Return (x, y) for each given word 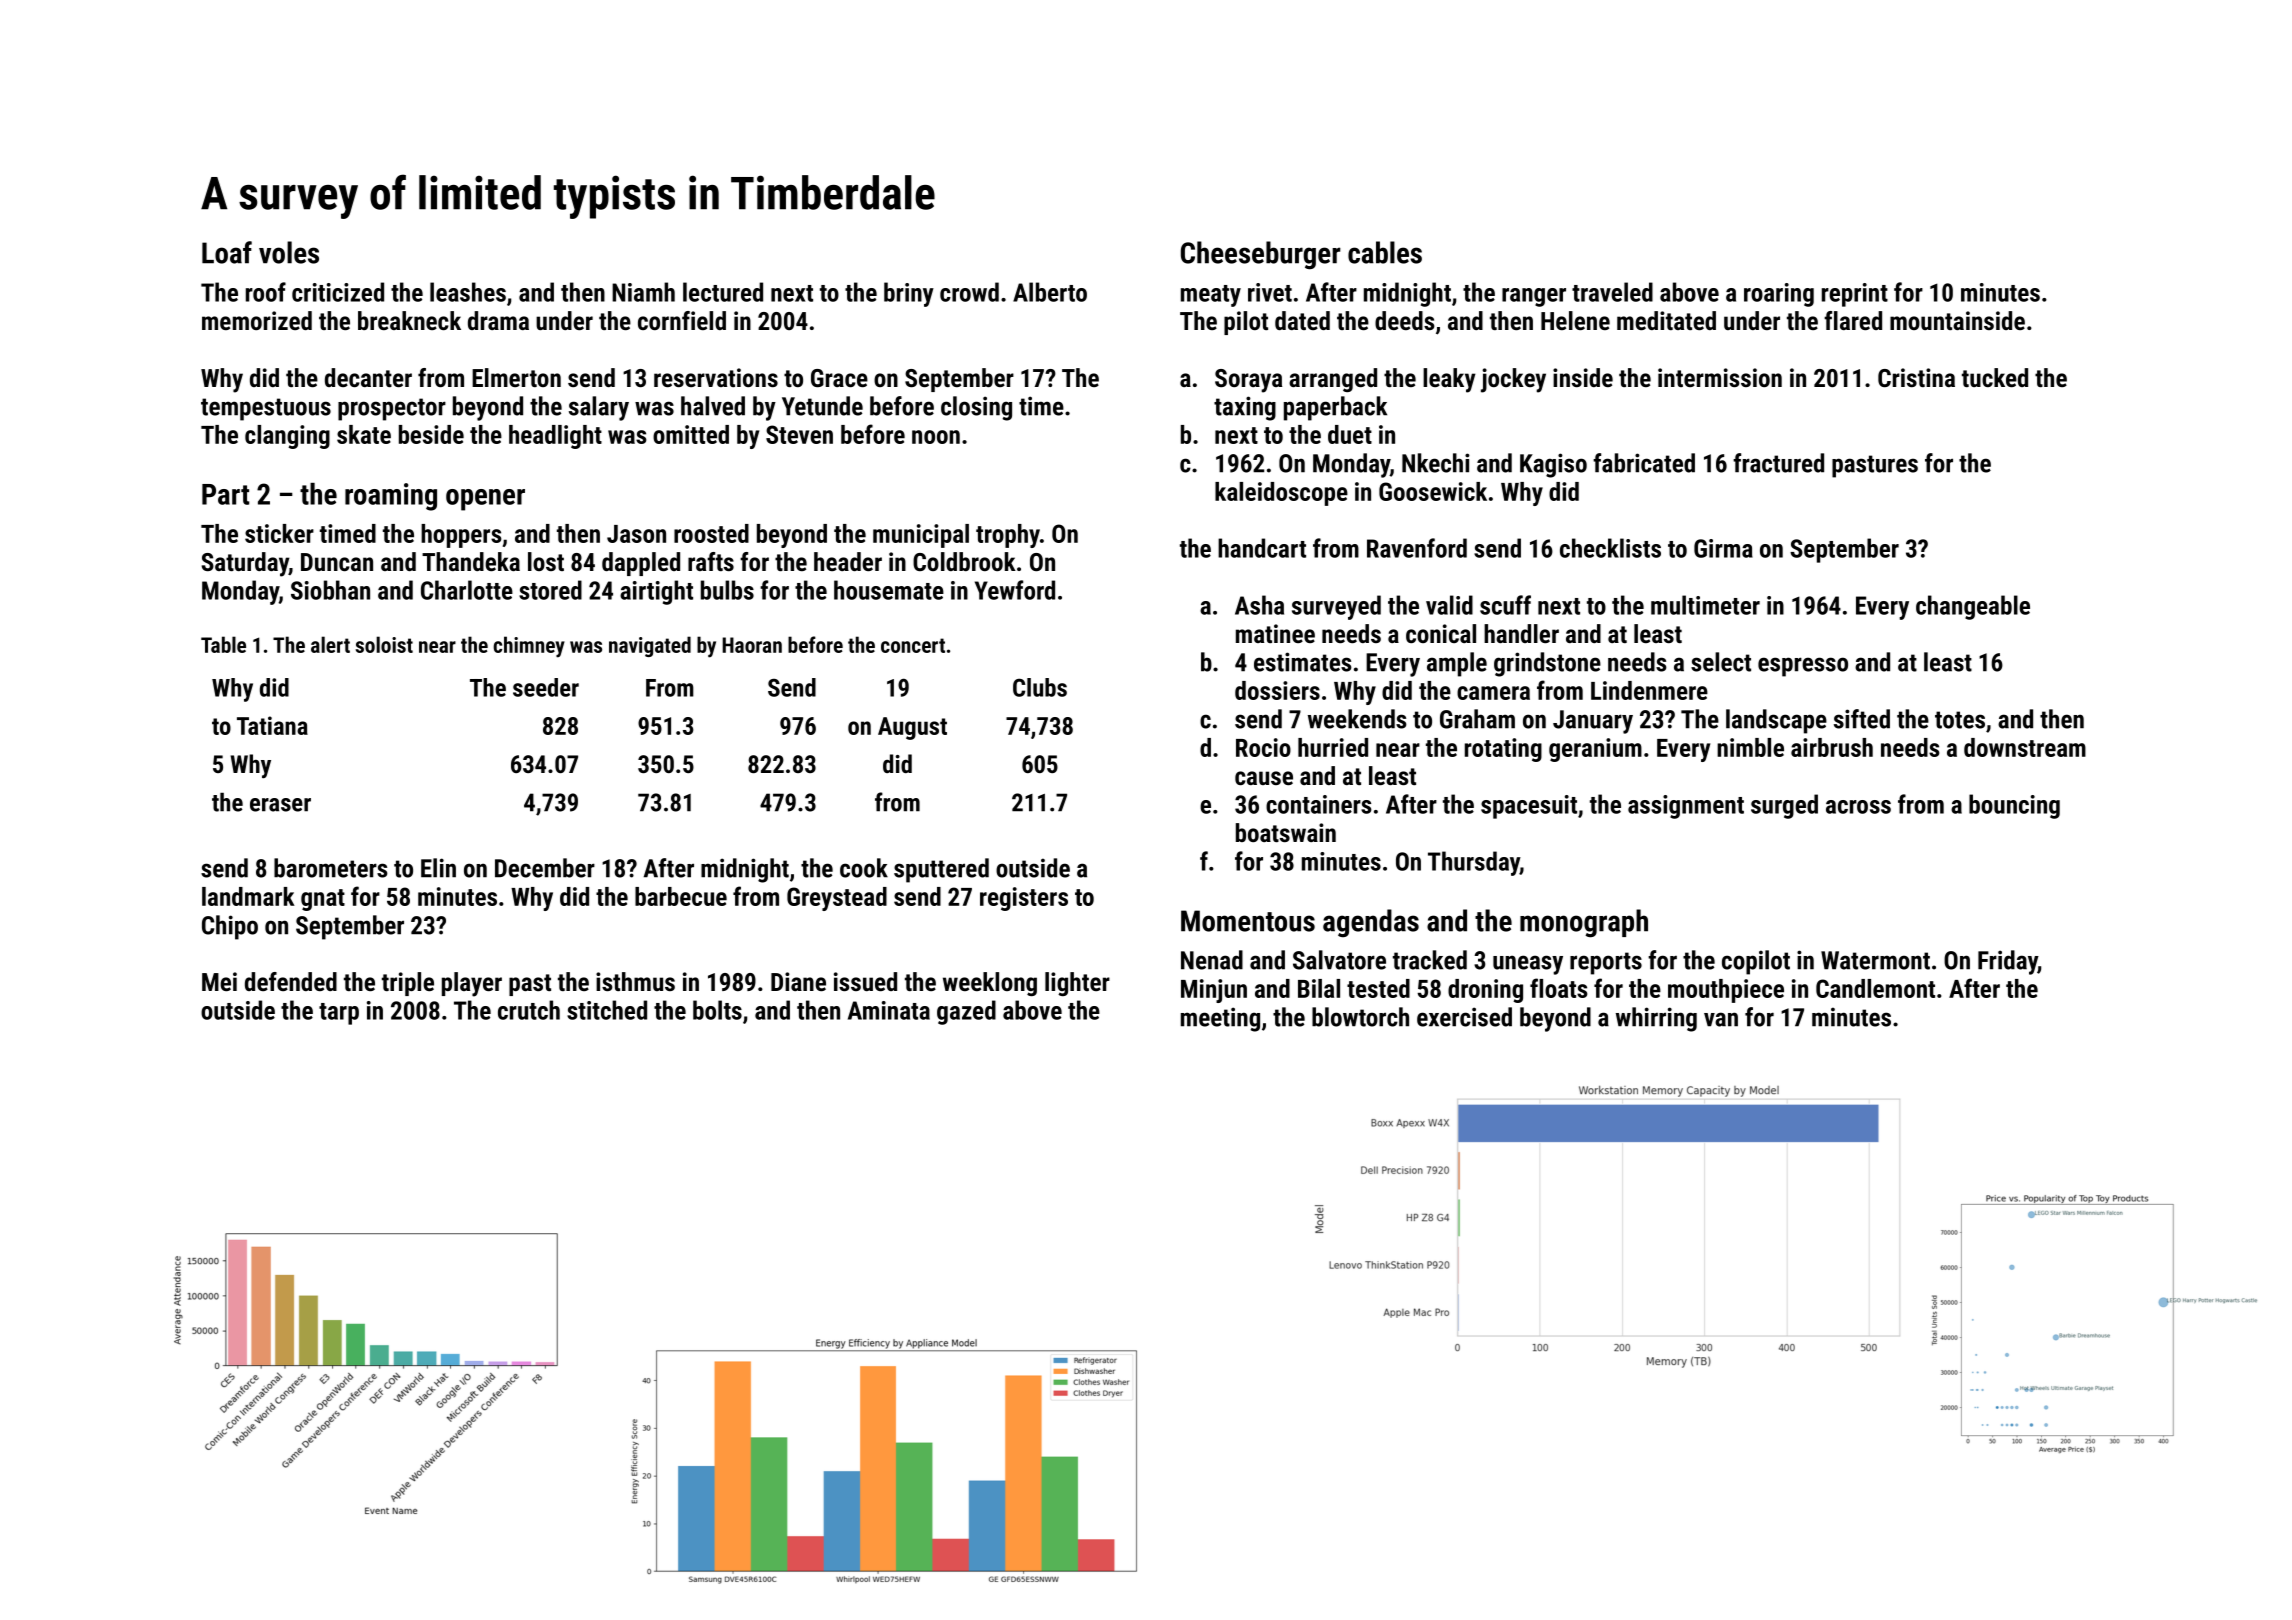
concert (913, 645)
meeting (1220, 1019)
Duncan (337, 562)
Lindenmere (1649, 690)
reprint (1855, 295)
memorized (257, 320)
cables (1385, 252)
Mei (219, 981)
